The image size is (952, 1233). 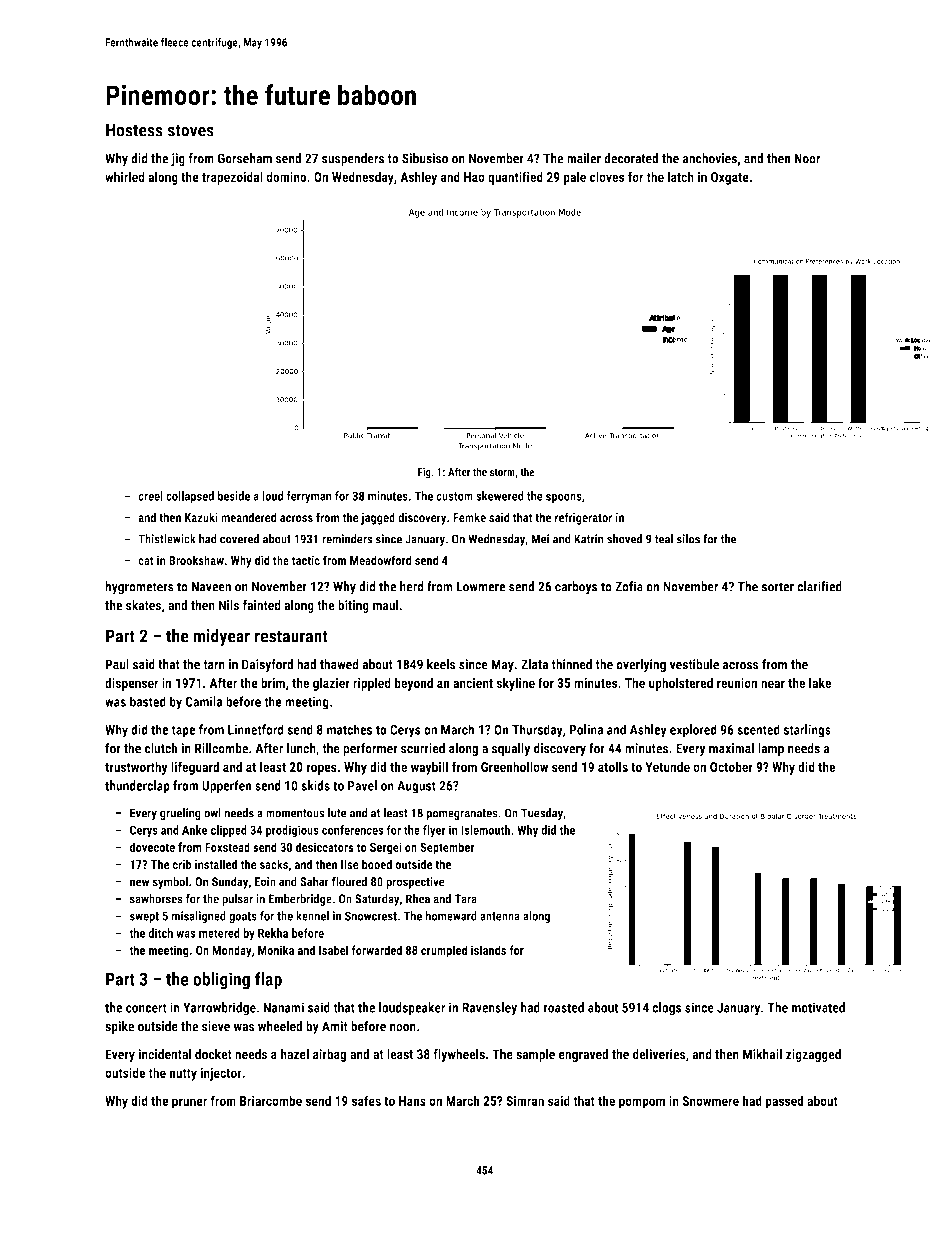 I want to click on installed, so click(x=216, y=864).
